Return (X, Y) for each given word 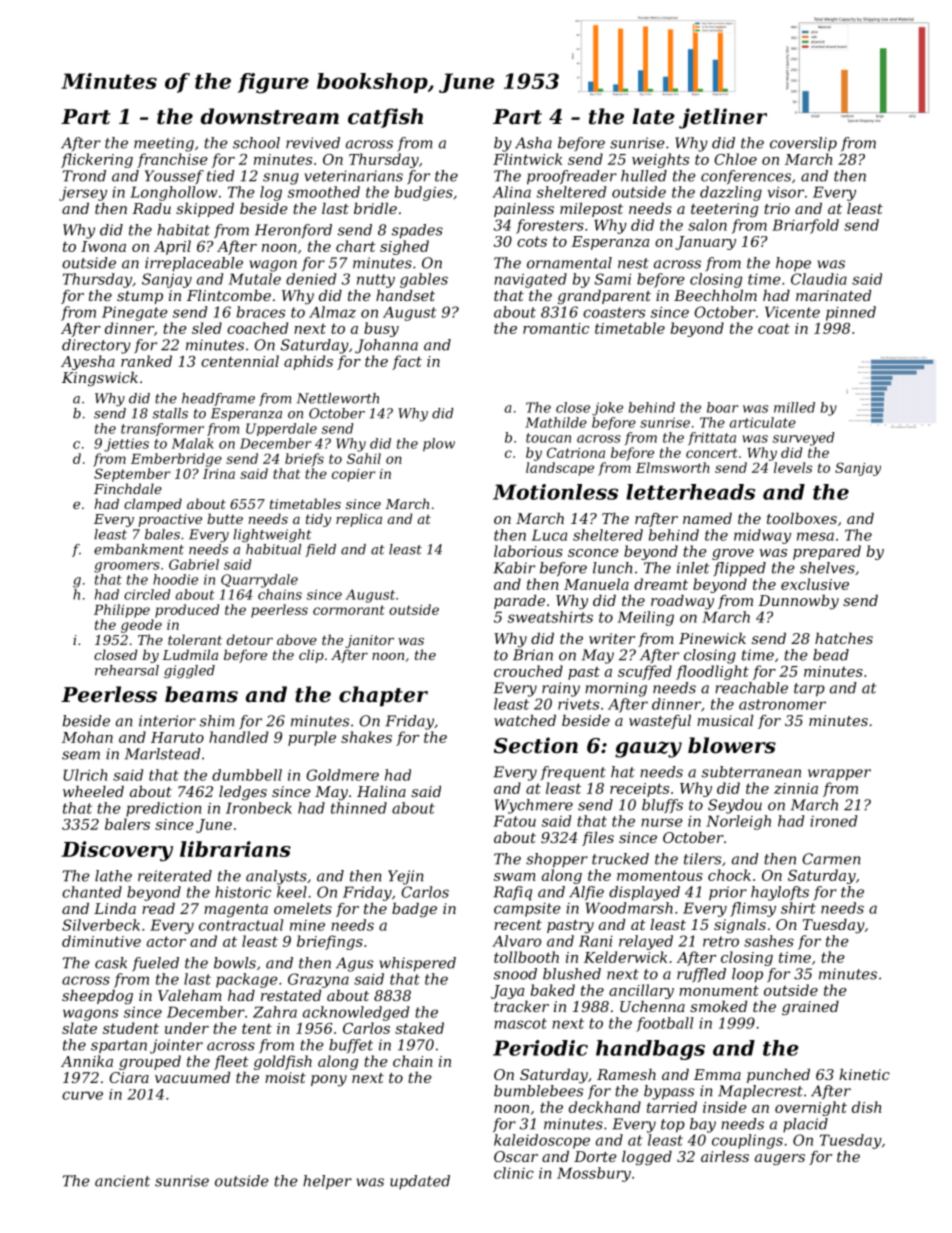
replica (359, 520)
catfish (385, 118)
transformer (162, 429)
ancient (122, 1181)
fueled (155, 964)
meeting (164, 144)
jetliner (723, 118)
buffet (351, 1046)
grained (810, 1008)
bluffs (662, 806)
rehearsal (127, 670)
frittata (712, 438)
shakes (366, 737)
